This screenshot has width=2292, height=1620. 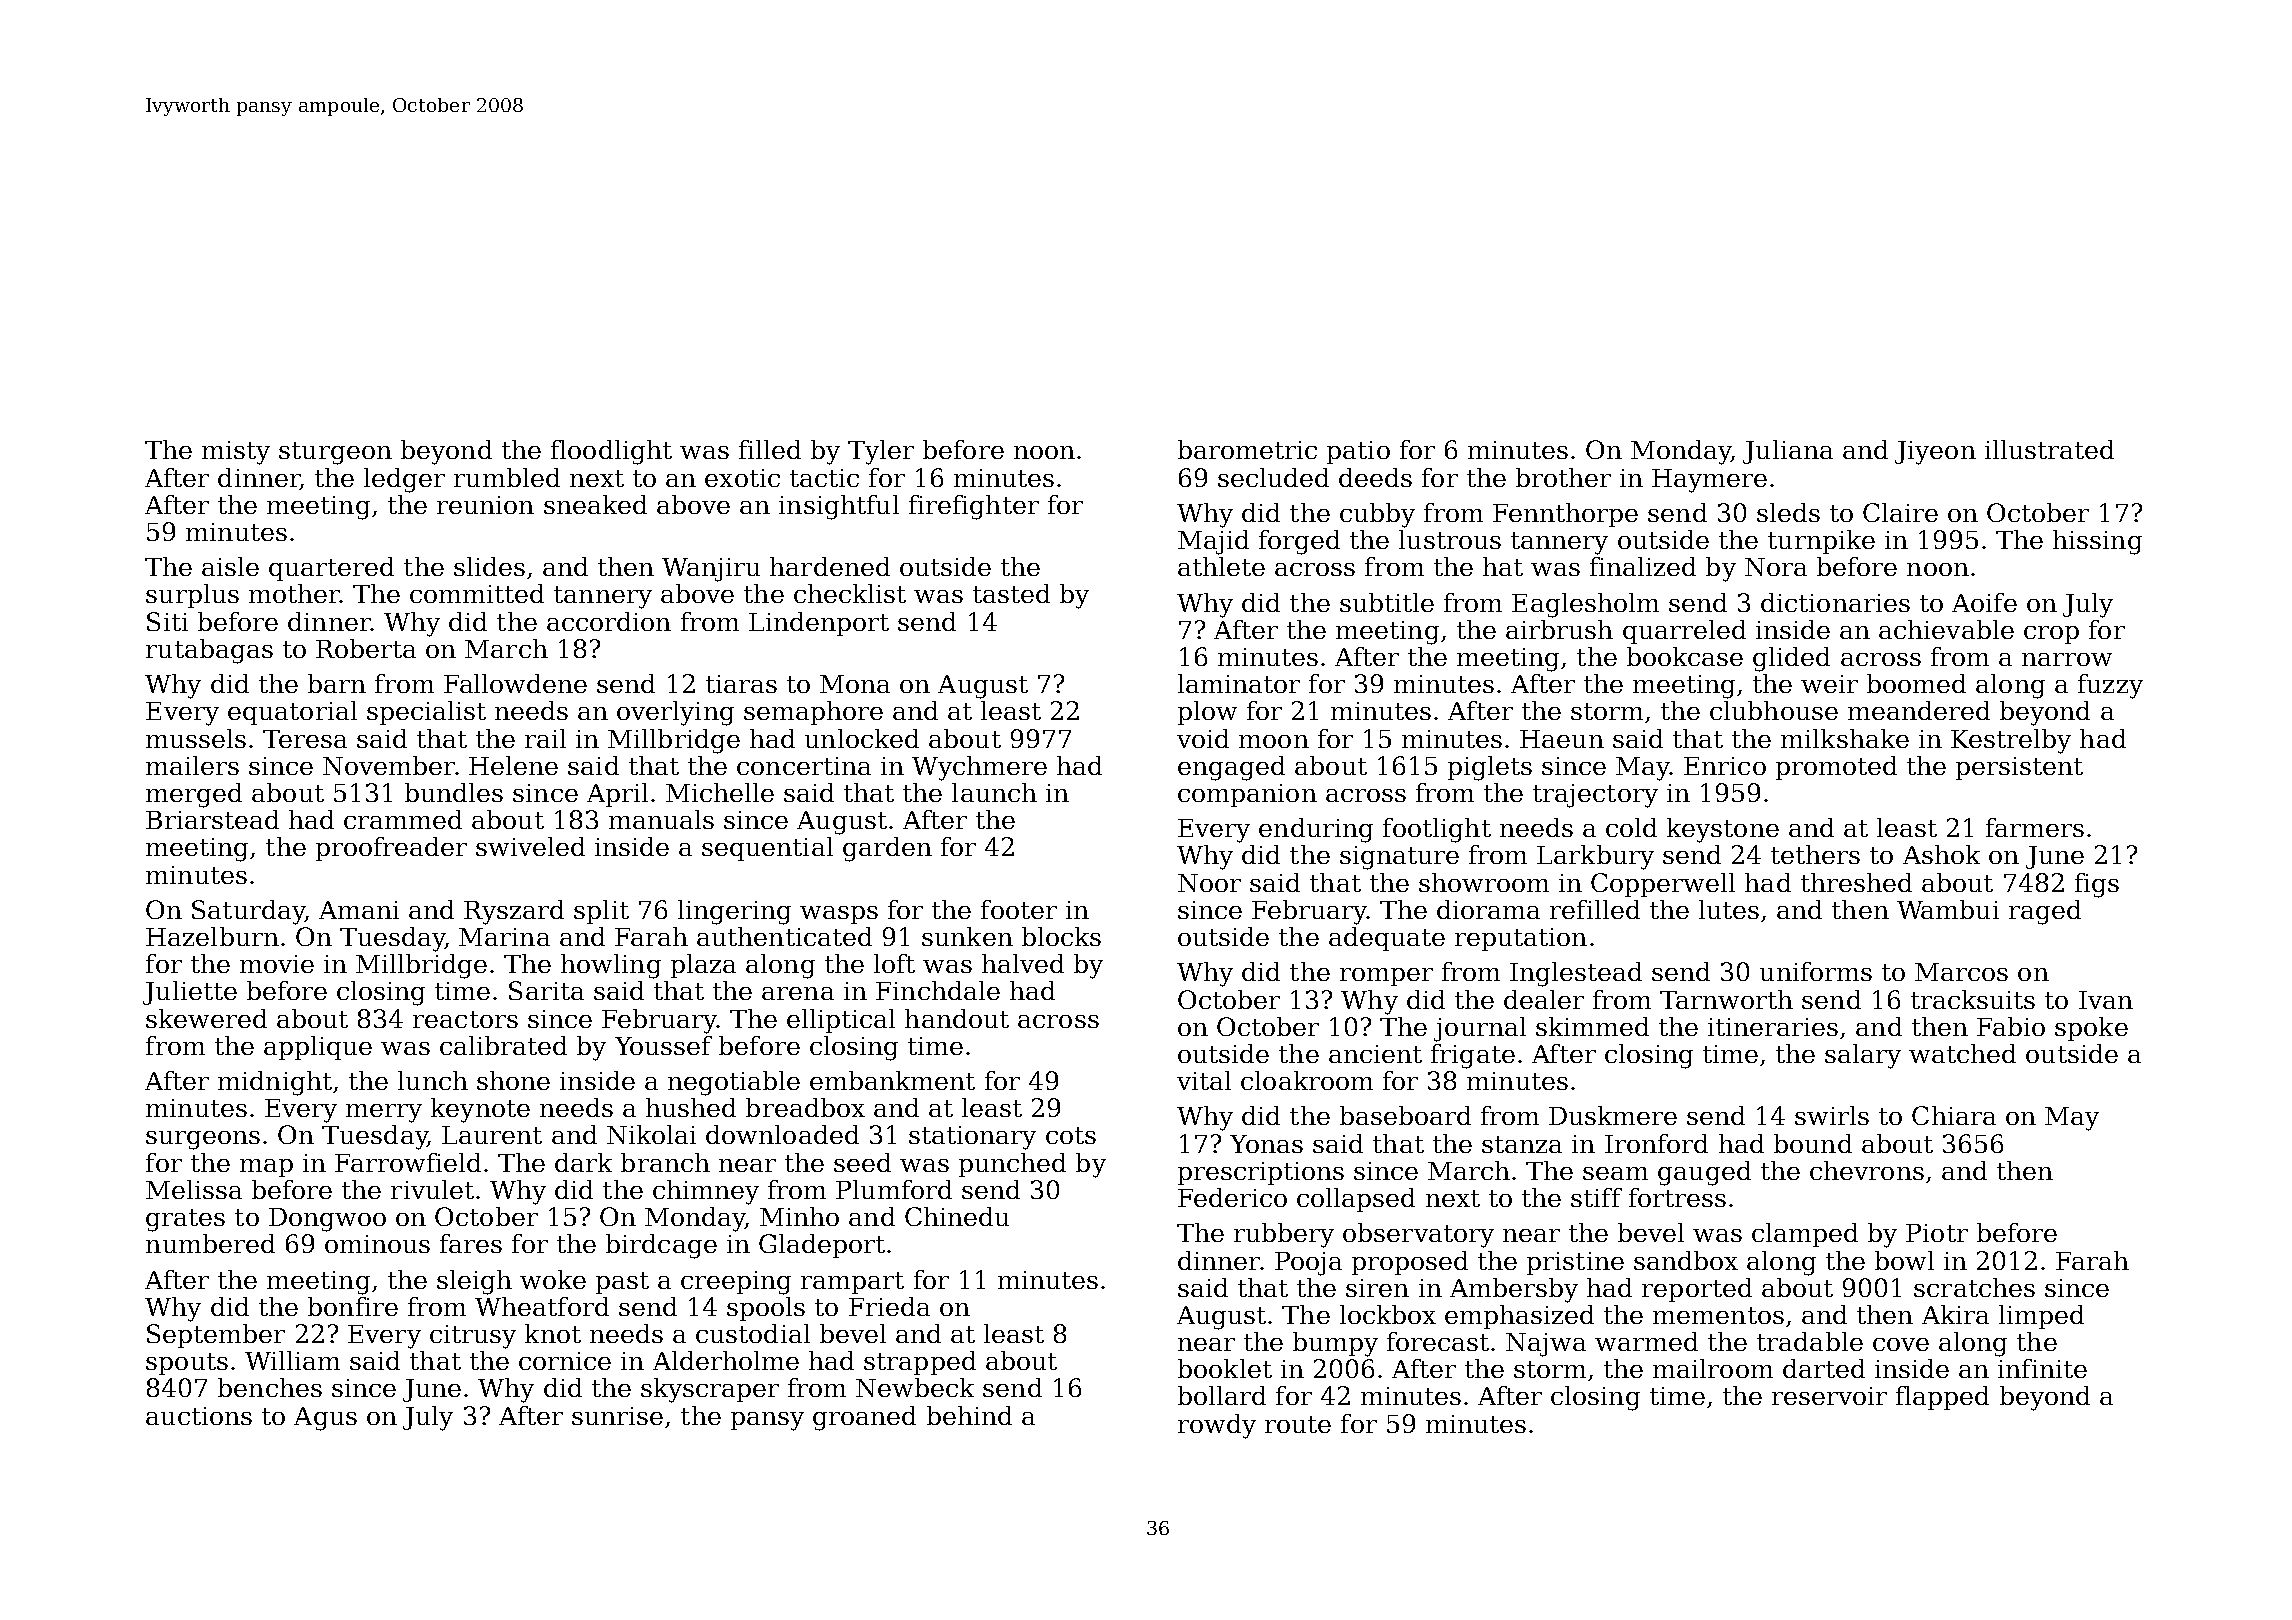 What do you see at coordinates (892, 1080) in the screenshot?
I see `embankment` at bounding box center [892, 1080].
